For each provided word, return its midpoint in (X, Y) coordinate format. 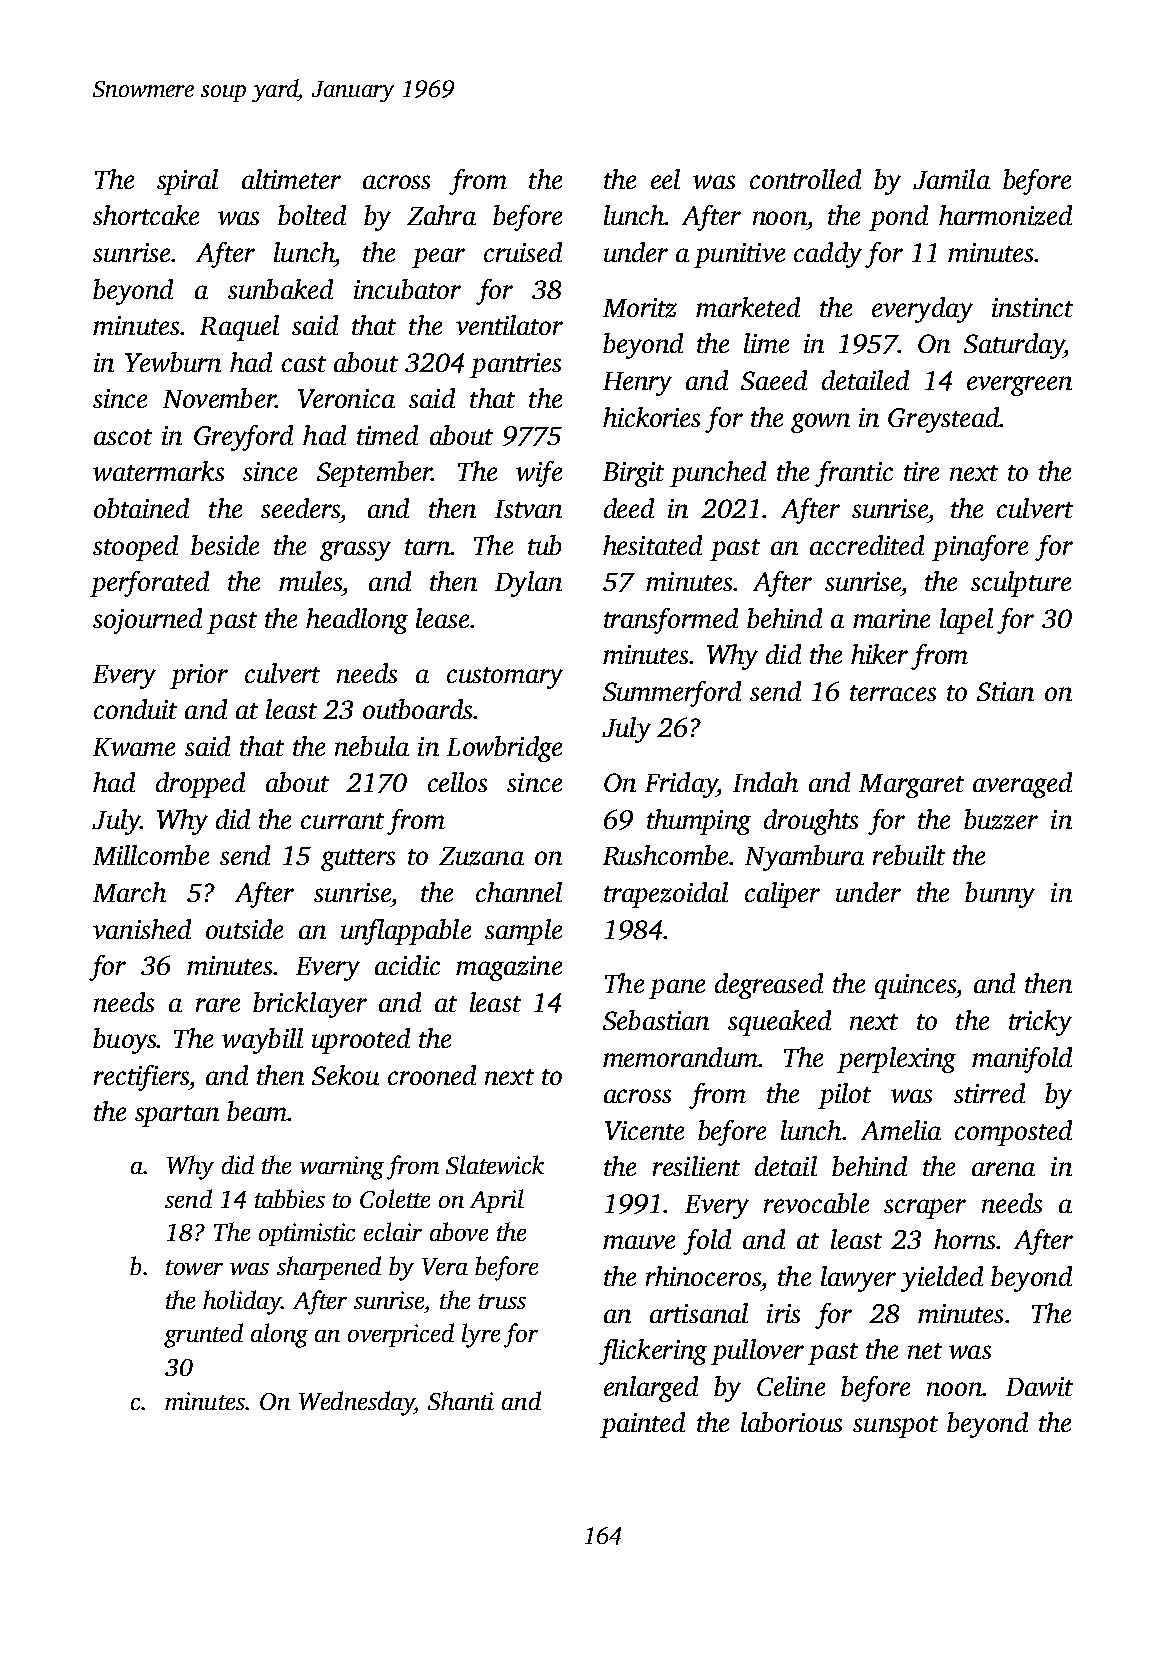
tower (194, 1267)
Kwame (134, 747)
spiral (187, 182)
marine (891, 618)
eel (665, 179)
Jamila (951, 179)
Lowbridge (504, 749)
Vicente (644, 1130)
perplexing (896, 1060)
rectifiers (141, 1078)
